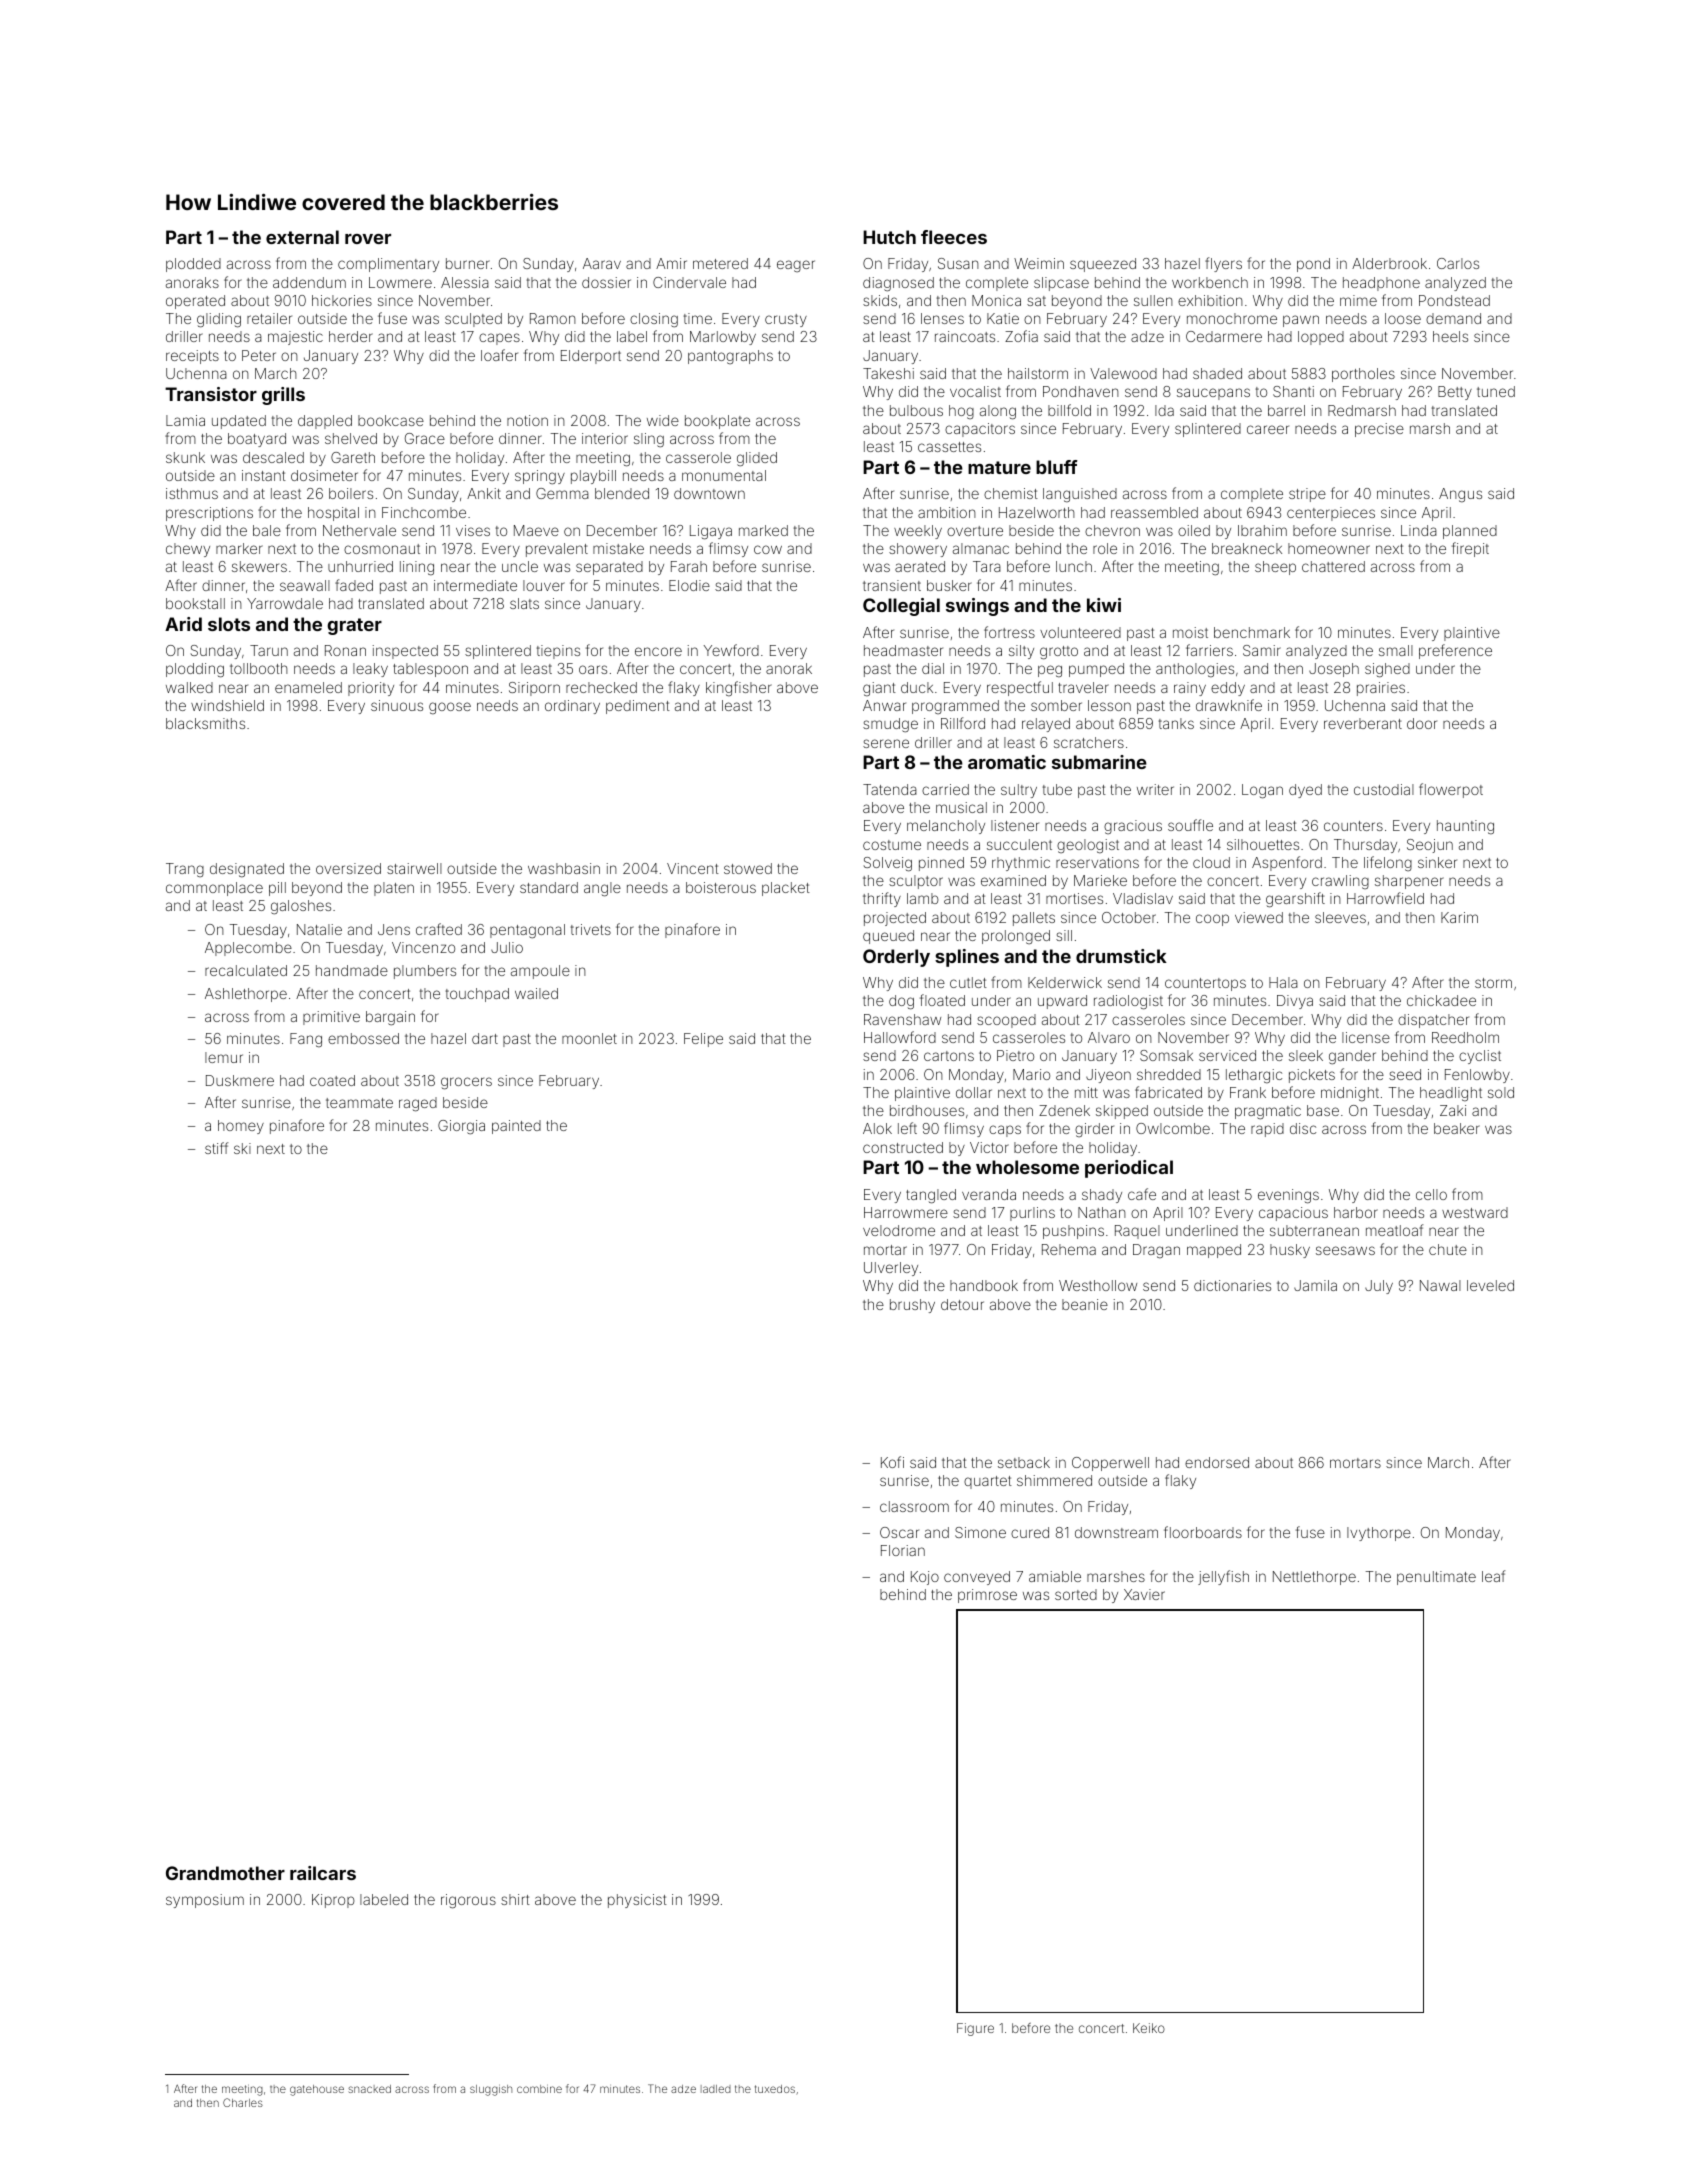 The width and height of the screenshot is (1683, 2178). I want to click on prairies, so click(1381, 689).
